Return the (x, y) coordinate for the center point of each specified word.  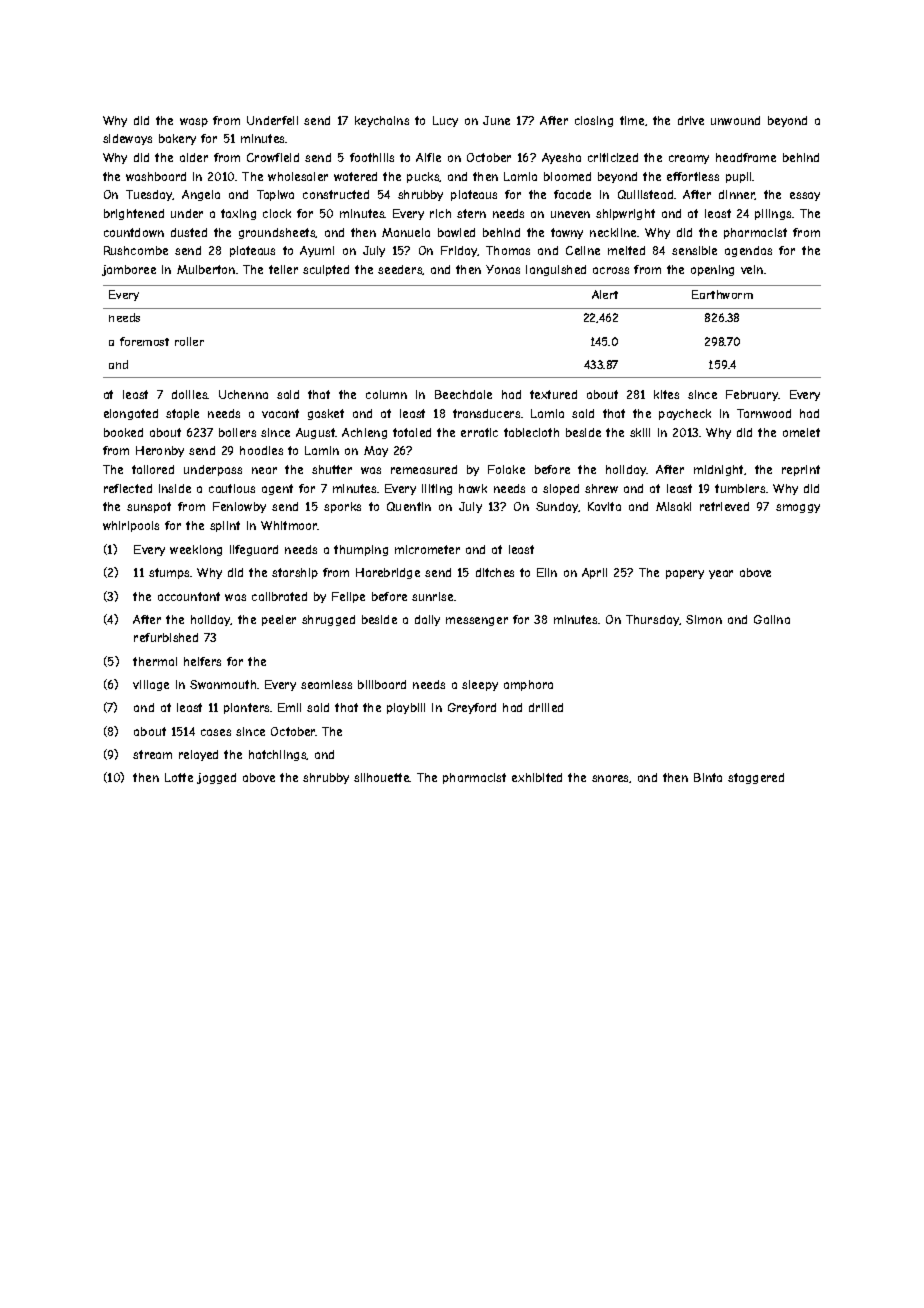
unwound (735, 120)
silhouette (382, 777)
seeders (400, 270)
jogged (216, 778)
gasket (326, 414)
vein (752, 269)
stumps (169, 573)
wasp (194, 122)
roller (189, 341)
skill (640, 432)
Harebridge (388, 573)
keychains (382, 121)
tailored (153, 469)
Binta (708, 777)
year (721, 574)
